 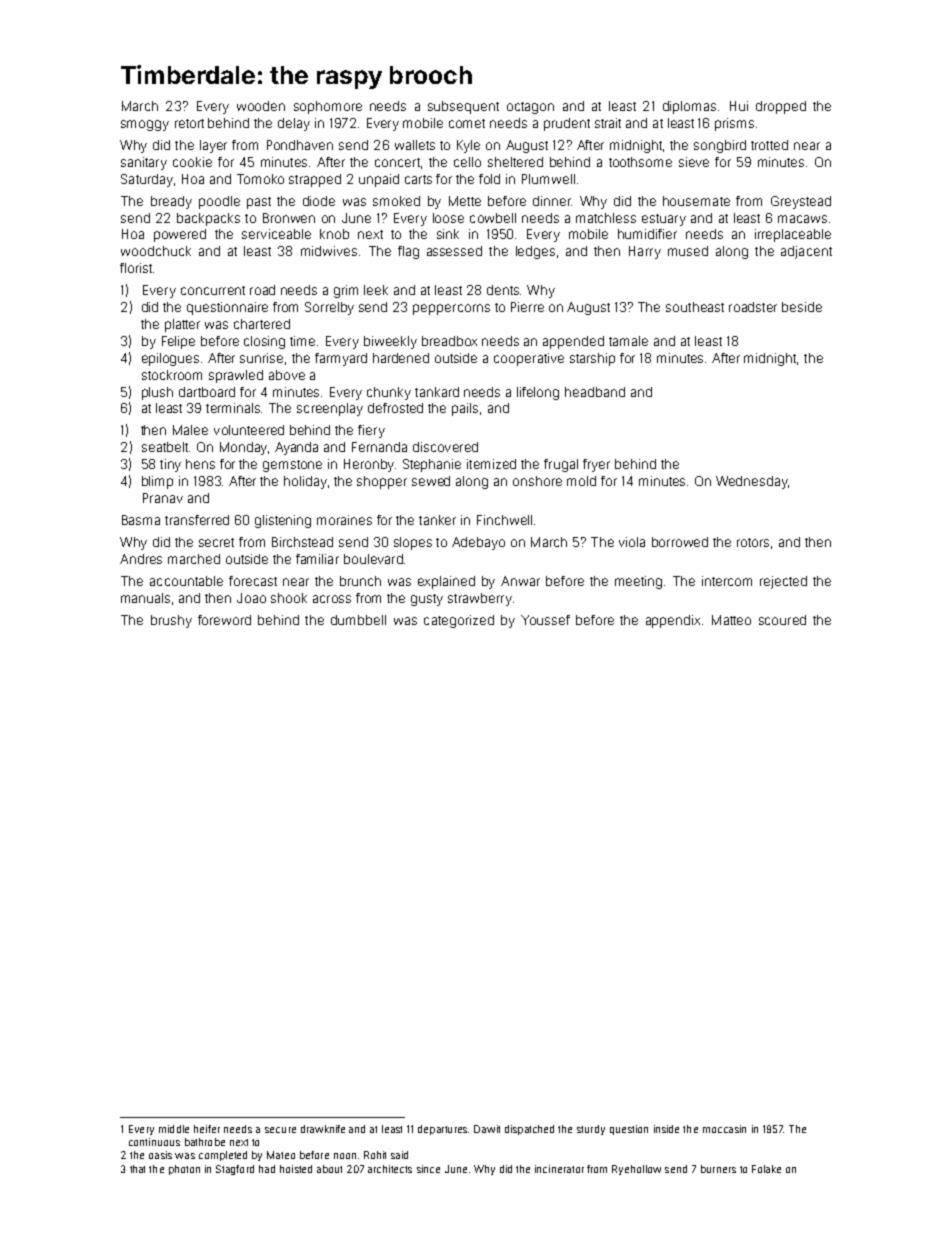 I want to click on diplomas, so click(x=689, y=107).
